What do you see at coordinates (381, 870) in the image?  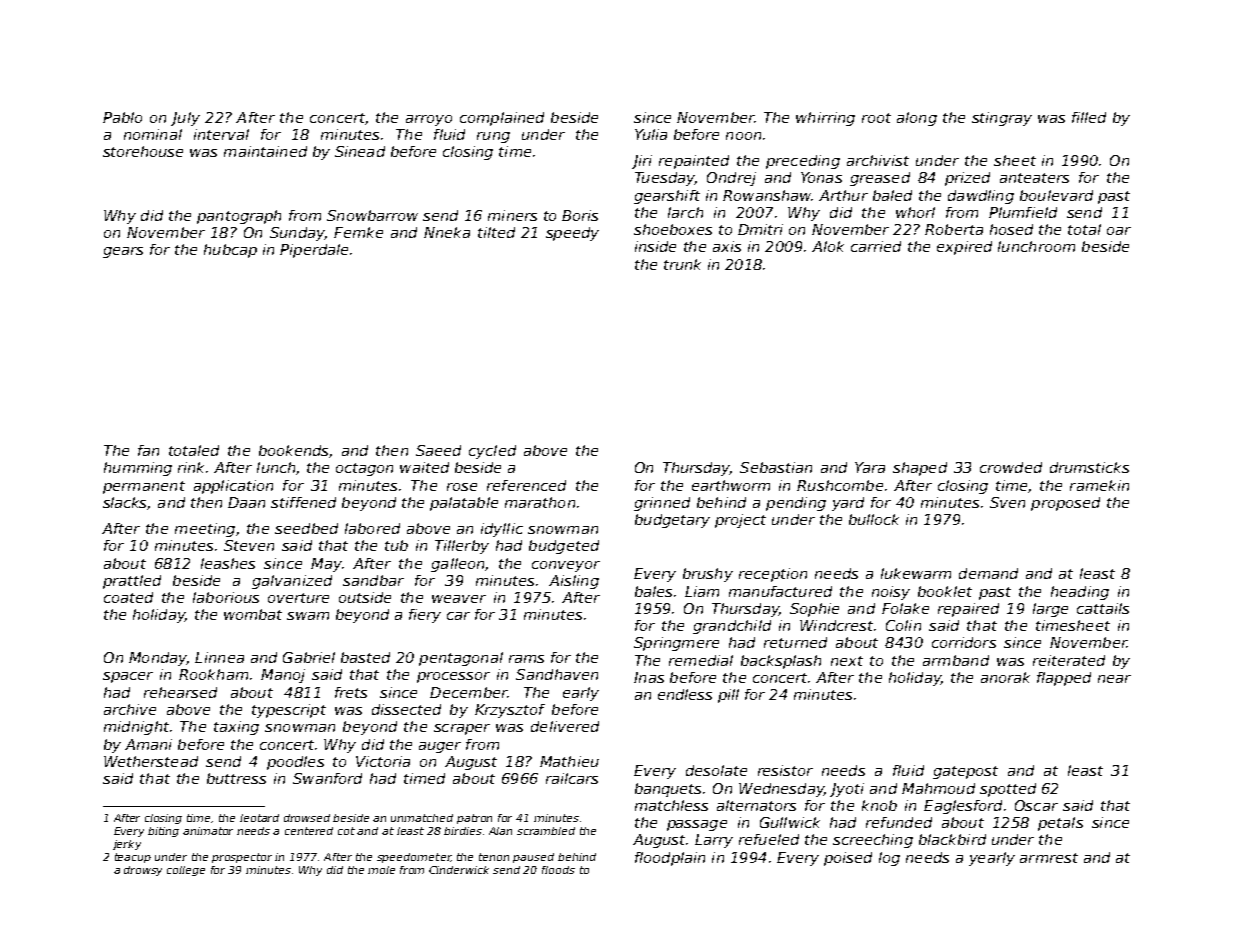 I see `mole` at bounding box center [381, 870].
